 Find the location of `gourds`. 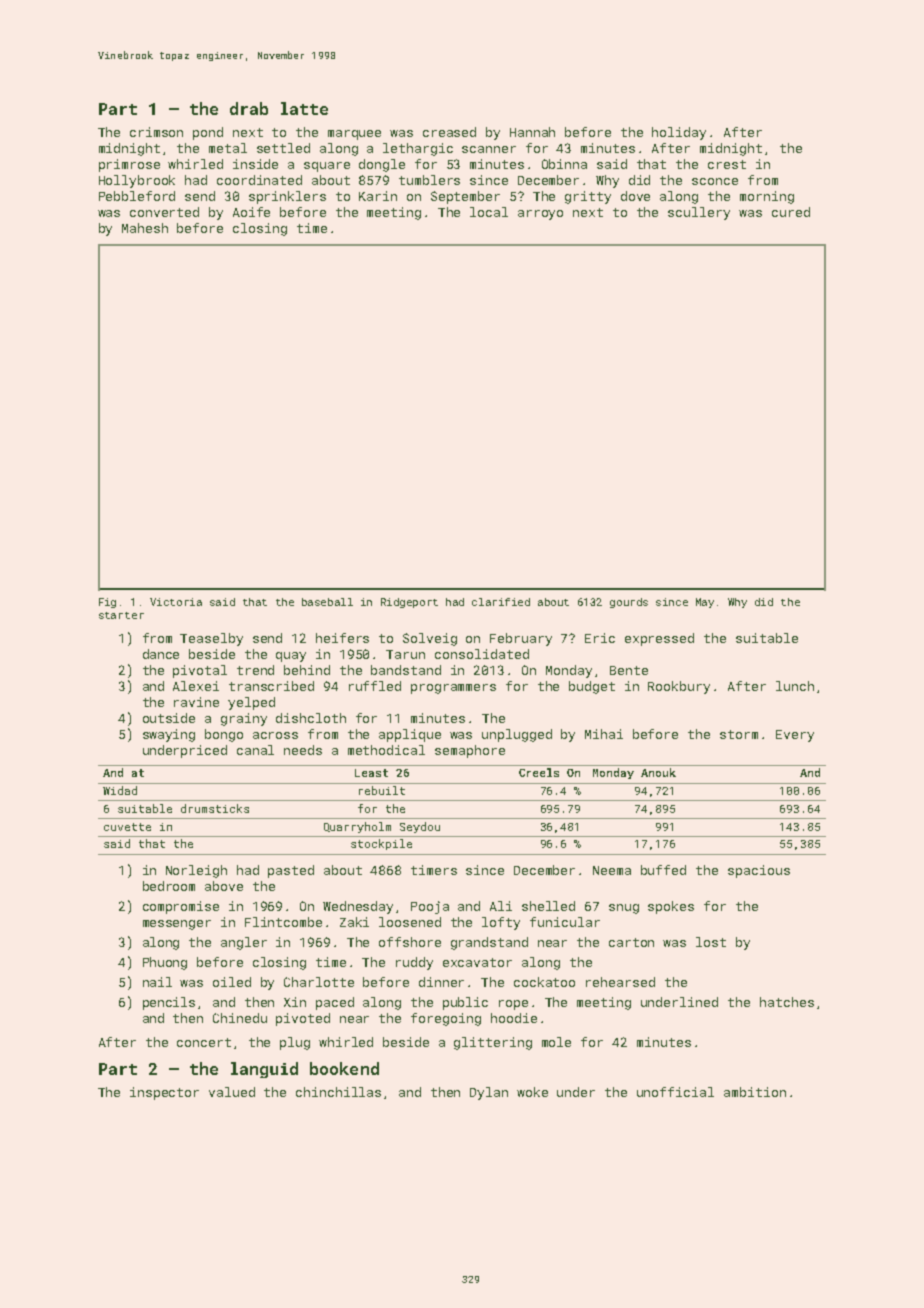

gourds is located at coordinates (629, 603).
